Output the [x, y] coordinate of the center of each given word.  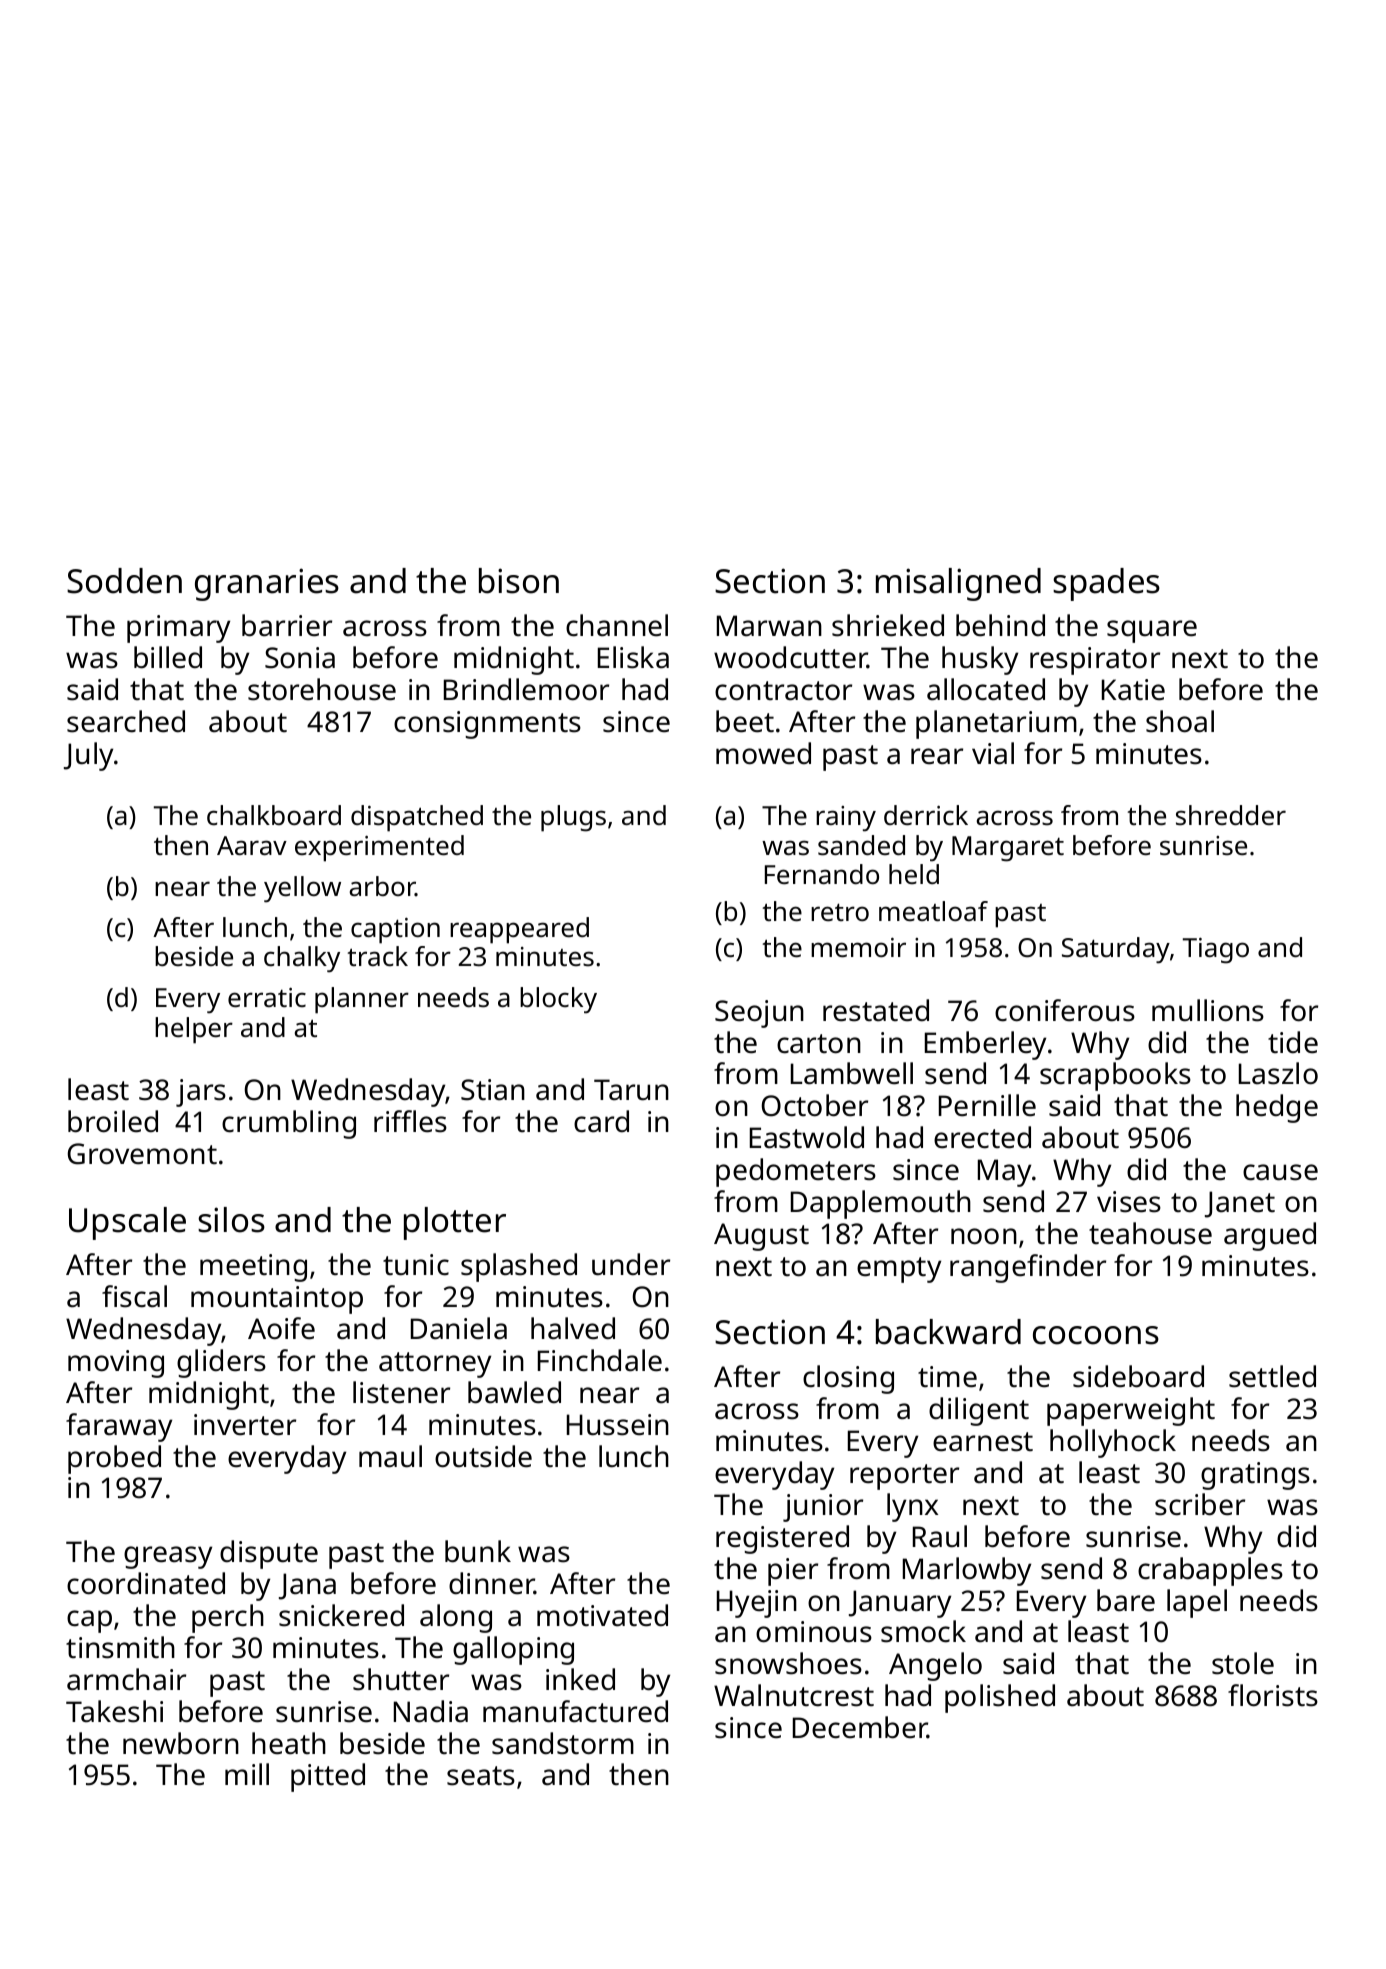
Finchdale [600, 1360]
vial [993, 753]
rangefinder [1028, 1268]
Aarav [252, 845]
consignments [487, 725]
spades [1106, 584]
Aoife [281, 1328]
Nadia [431, 1711]
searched [126, 721]
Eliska [633, 657]
